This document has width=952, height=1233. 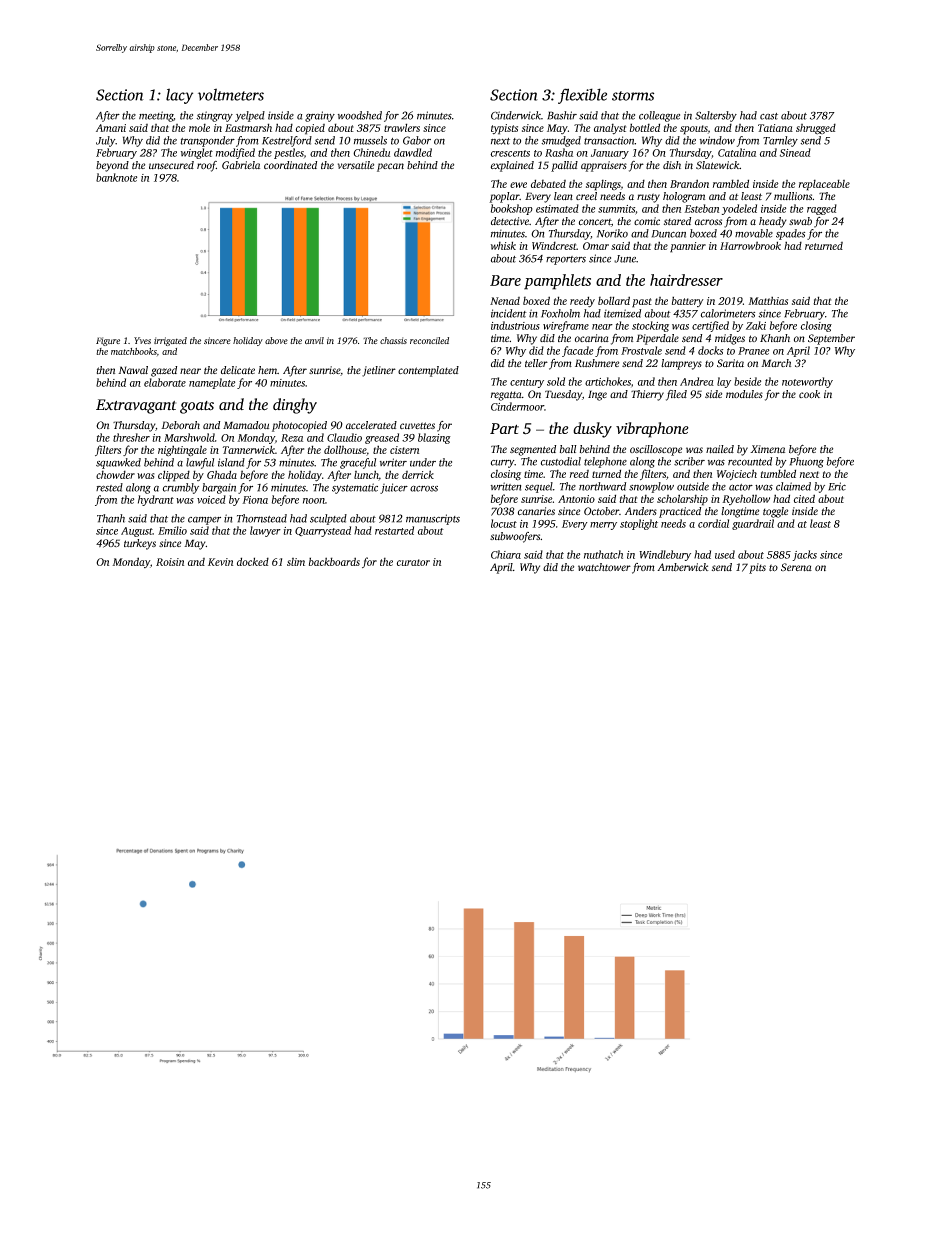 I want to click on voltmeters, so click(x=231, y=94).
